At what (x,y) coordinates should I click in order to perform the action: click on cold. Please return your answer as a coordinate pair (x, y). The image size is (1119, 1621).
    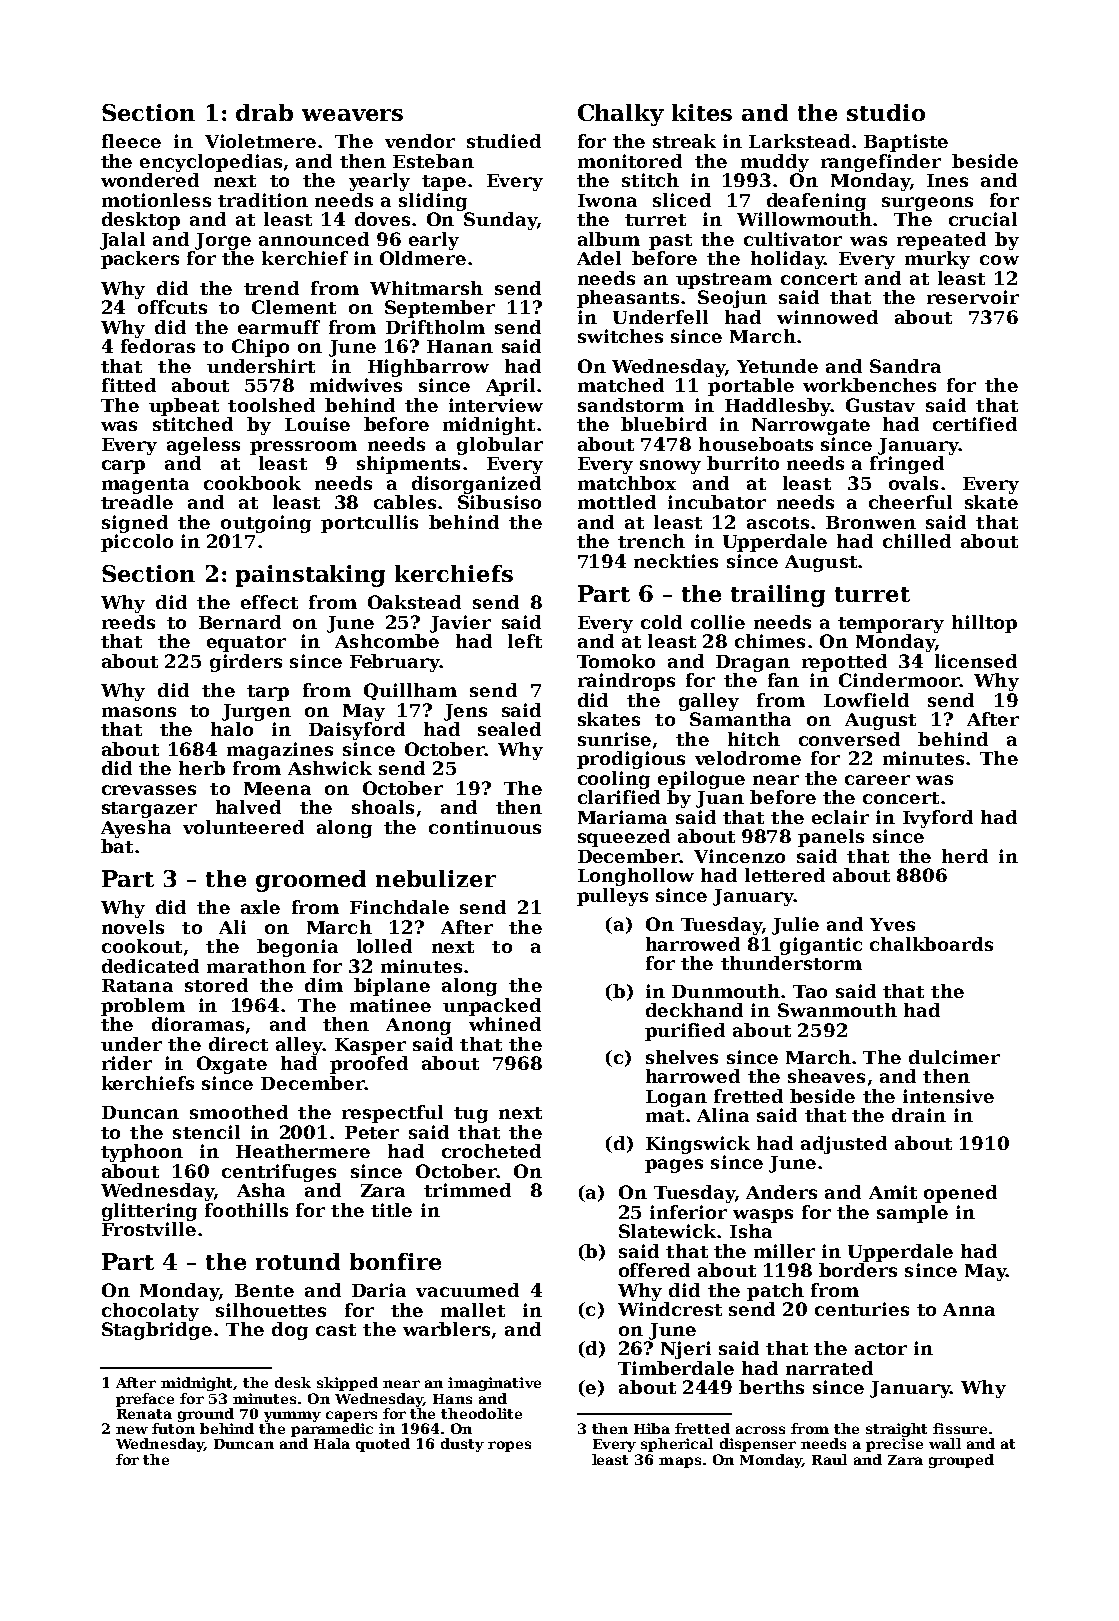
    Looking at the image, I should click on (661, 622).
